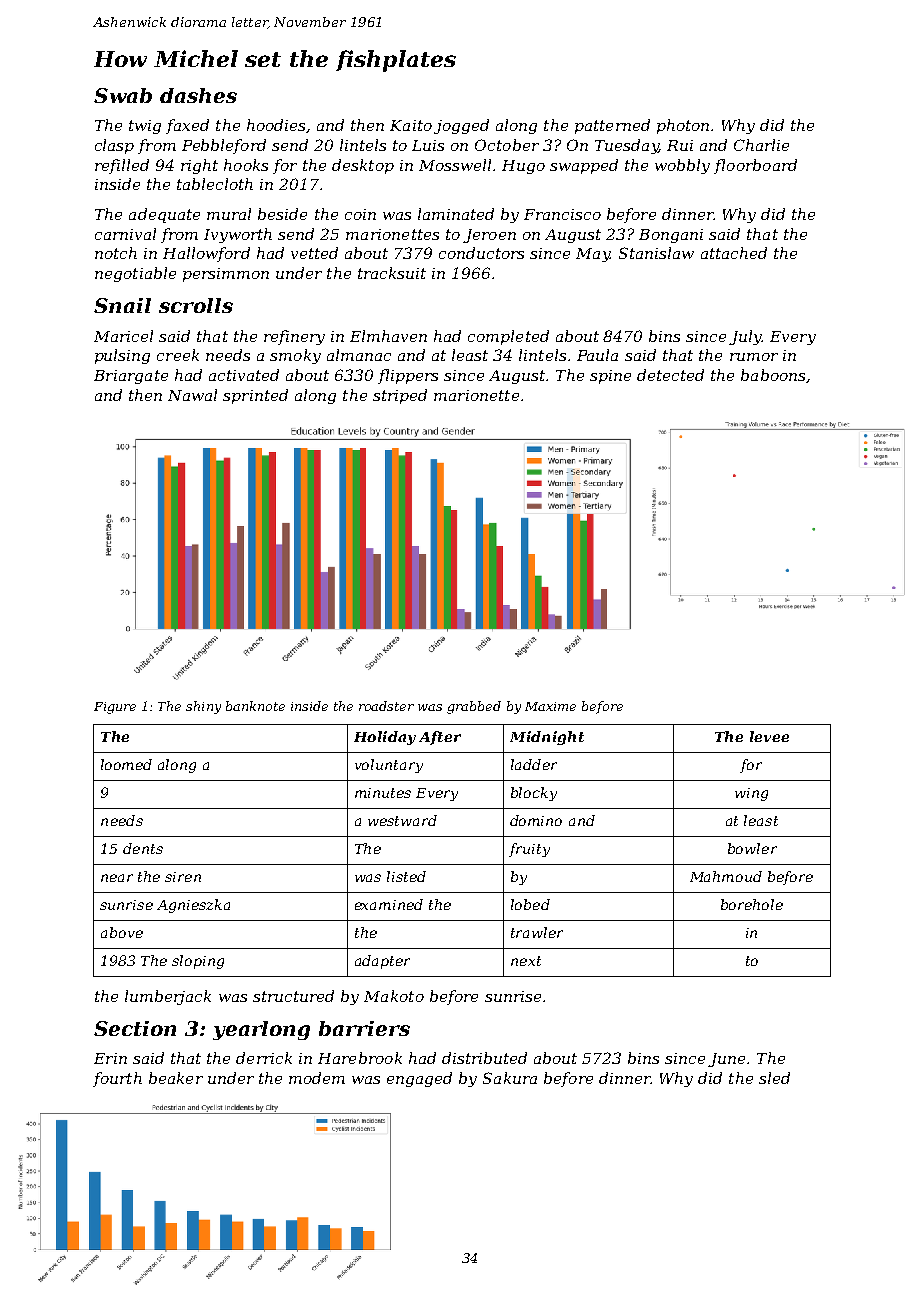  I want to click on sprinted, so click(255, 396).
